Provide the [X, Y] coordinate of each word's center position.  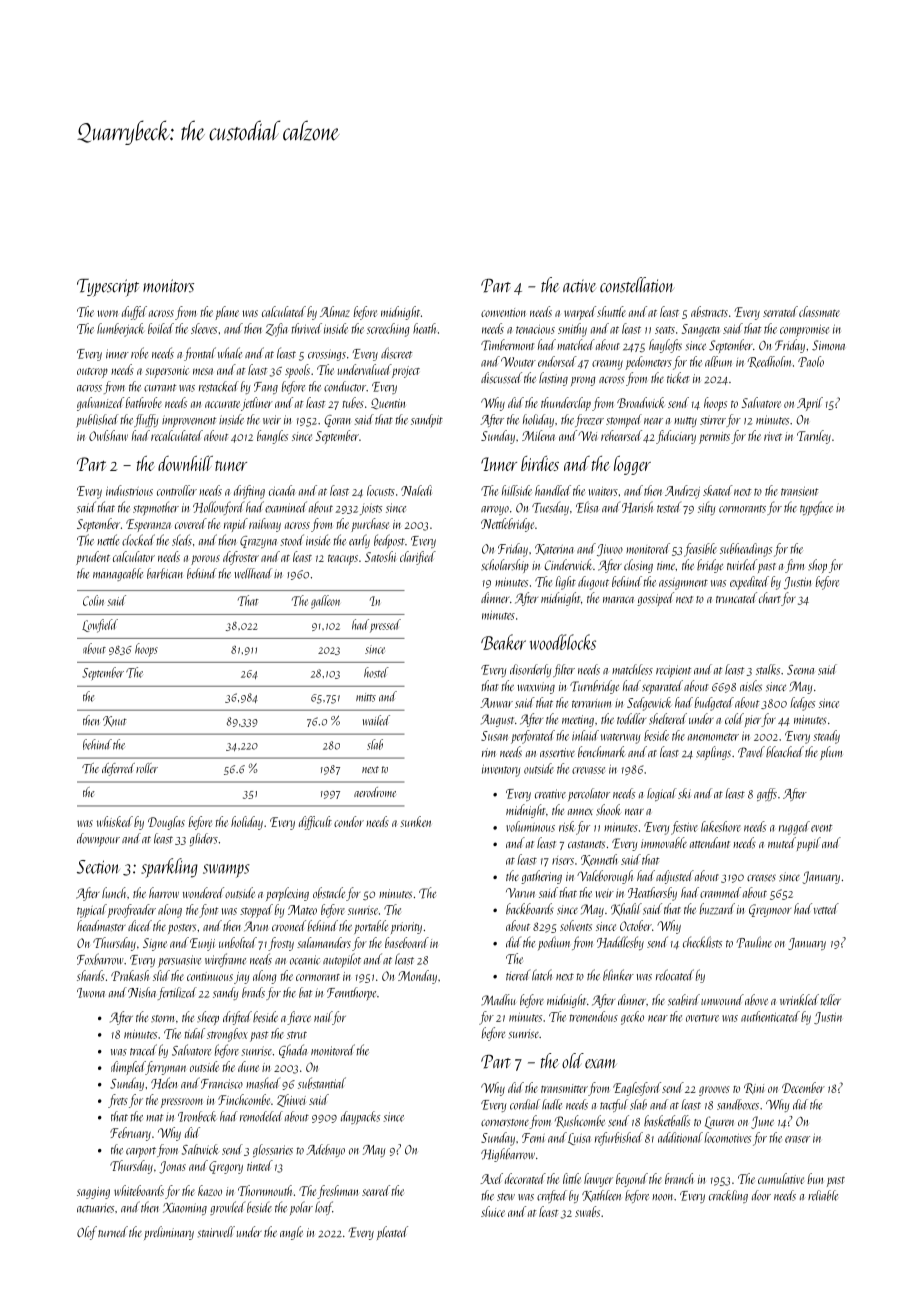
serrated [780, 311]
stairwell [216, 1232]
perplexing [287, 894]
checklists [702, 942]
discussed [501, 378]
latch [542, 975]
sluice [493, 1211]
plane [227, 313]
